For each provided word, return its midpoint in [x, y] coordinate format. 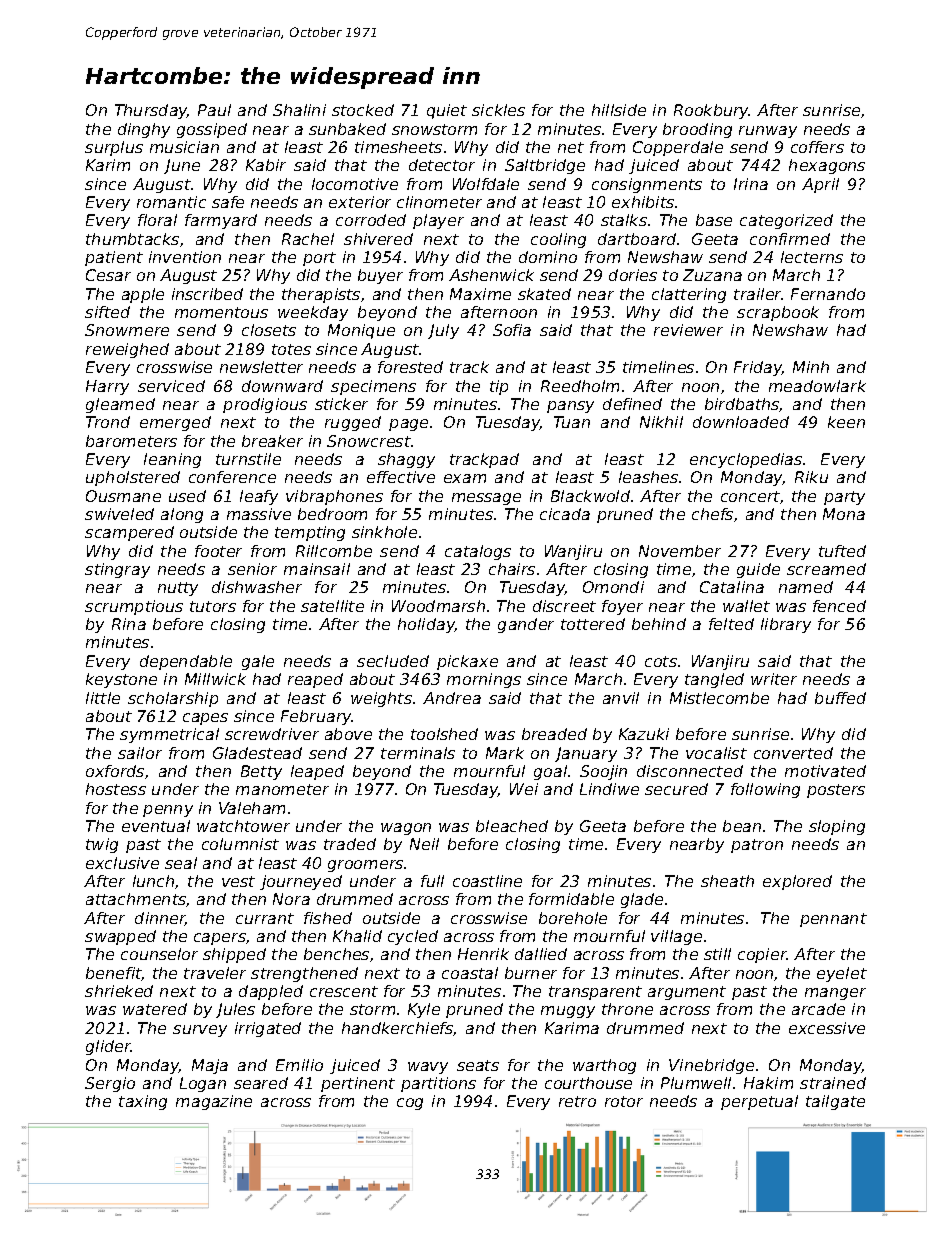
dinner [160, 919]
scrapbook [778, 313]
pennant [833, 920]
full [432, 881]
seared [261, 1083]
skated [544, 294]
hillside [619, 110]
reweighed [127, 350]
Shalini [299, 110]
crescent [344, 991]
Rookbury [711, 111]
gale [258, 662]
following [765, 790]
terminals [418, 753]
